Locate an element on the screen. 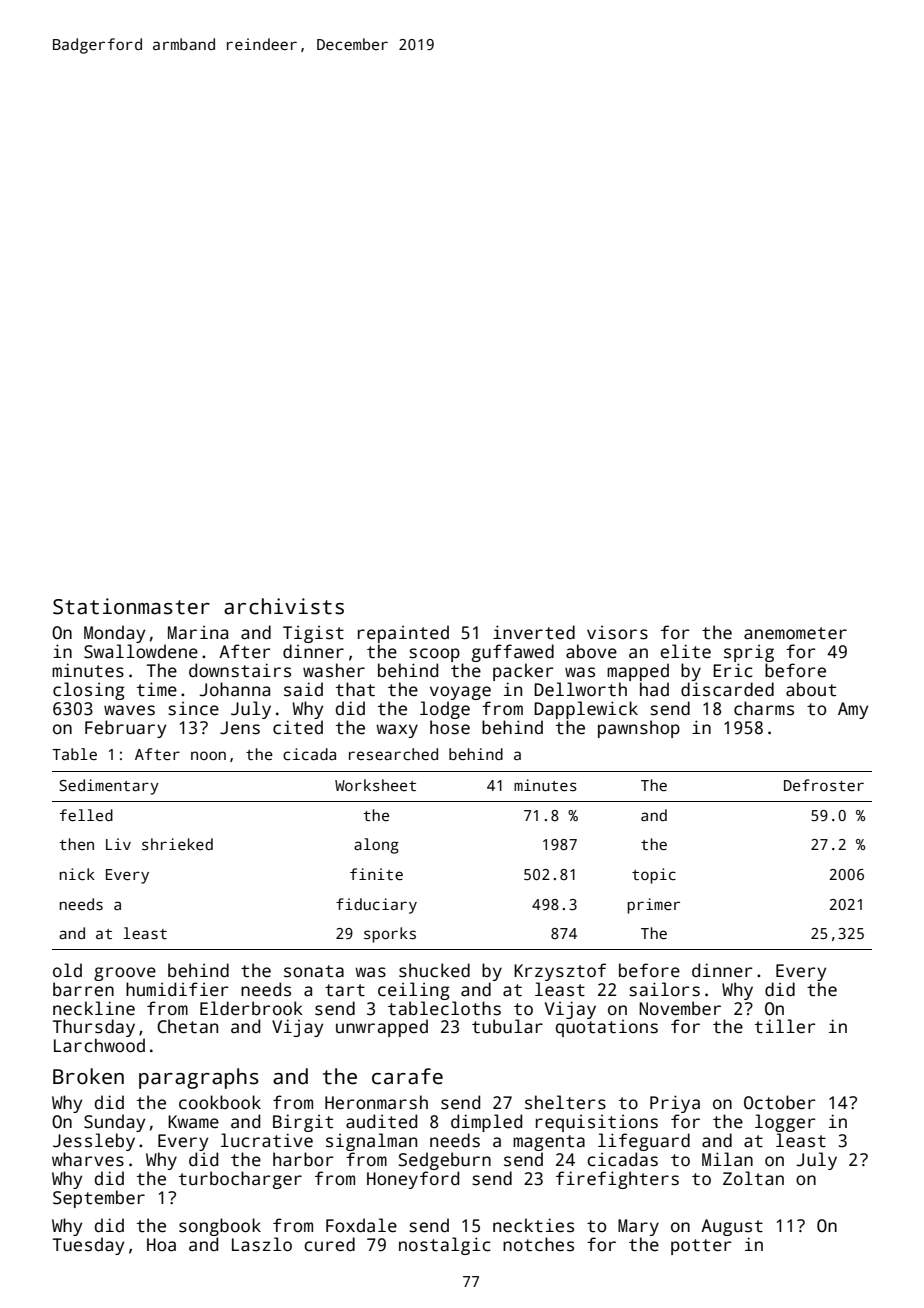 The width and height of the screenshot is (924, 1308). repainted is located at coordinates (403, 634).
